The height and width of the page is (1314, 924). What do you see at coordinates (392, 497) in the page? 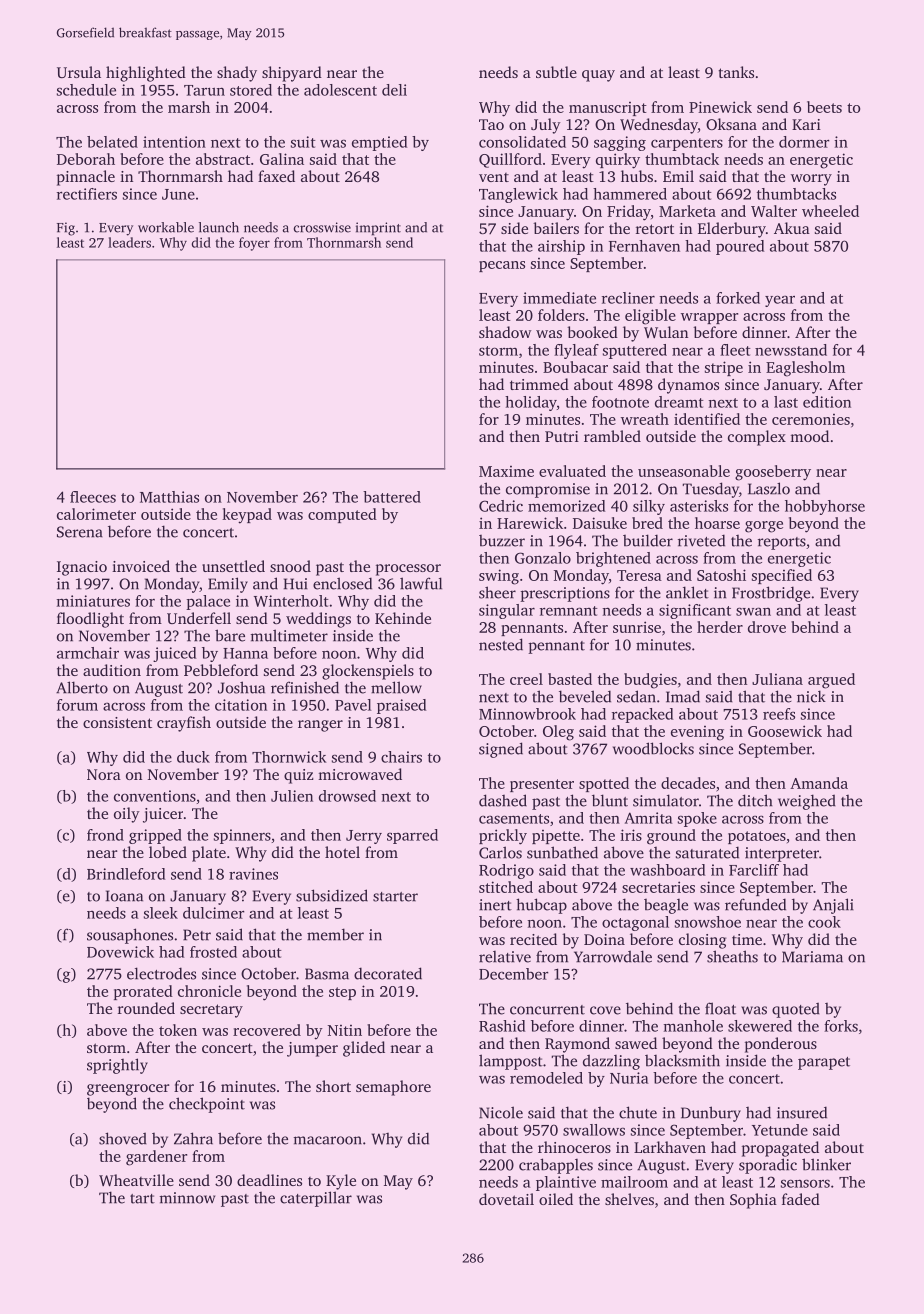
I see `battered` at bounding box center [392, 497].
